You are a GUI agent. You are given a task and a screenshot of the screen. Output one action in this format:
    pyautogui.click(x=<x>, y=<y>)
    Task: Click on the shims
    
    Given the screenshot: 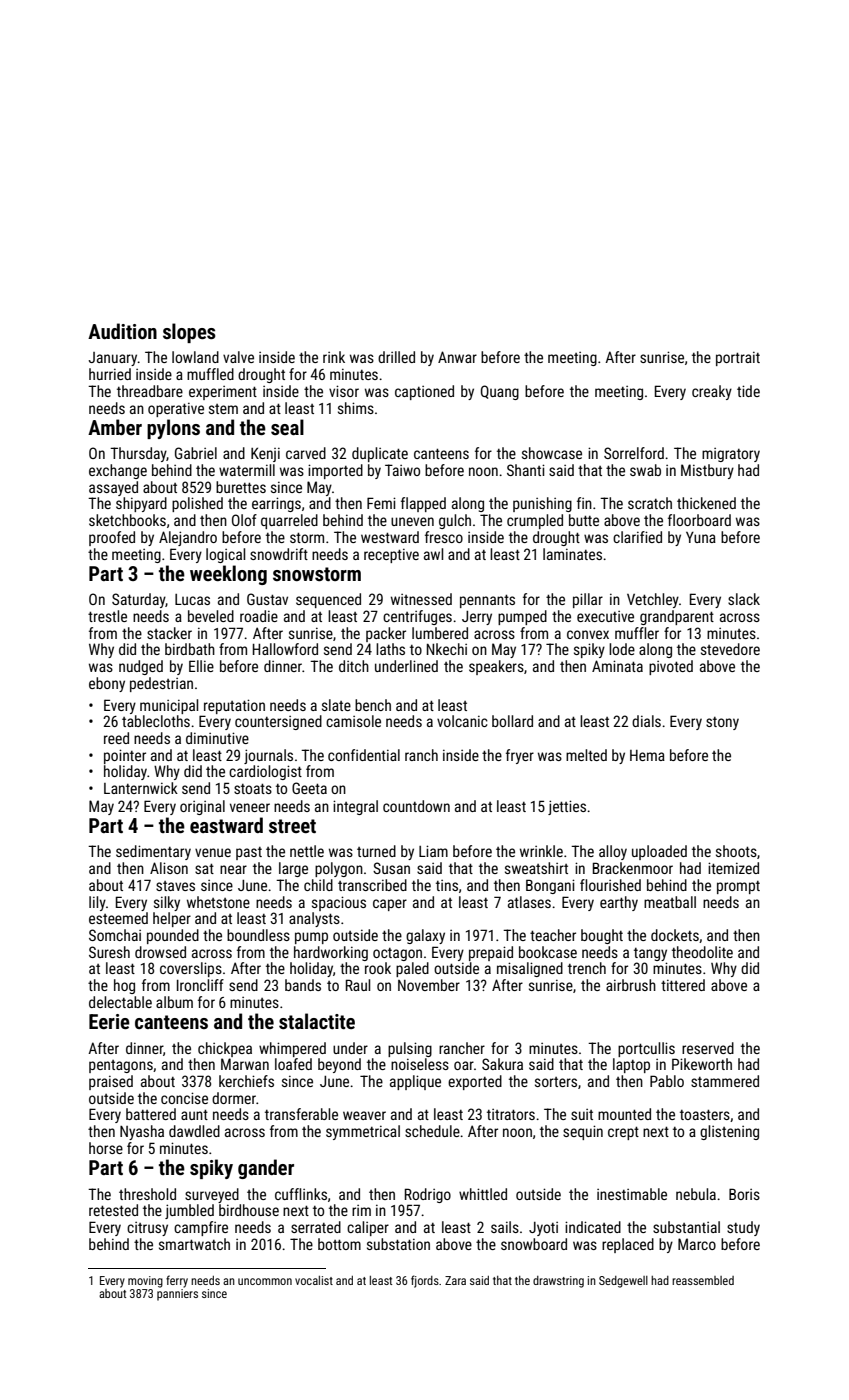 What is the action you would take?
    pyautogui.click(x=356, y=408)
